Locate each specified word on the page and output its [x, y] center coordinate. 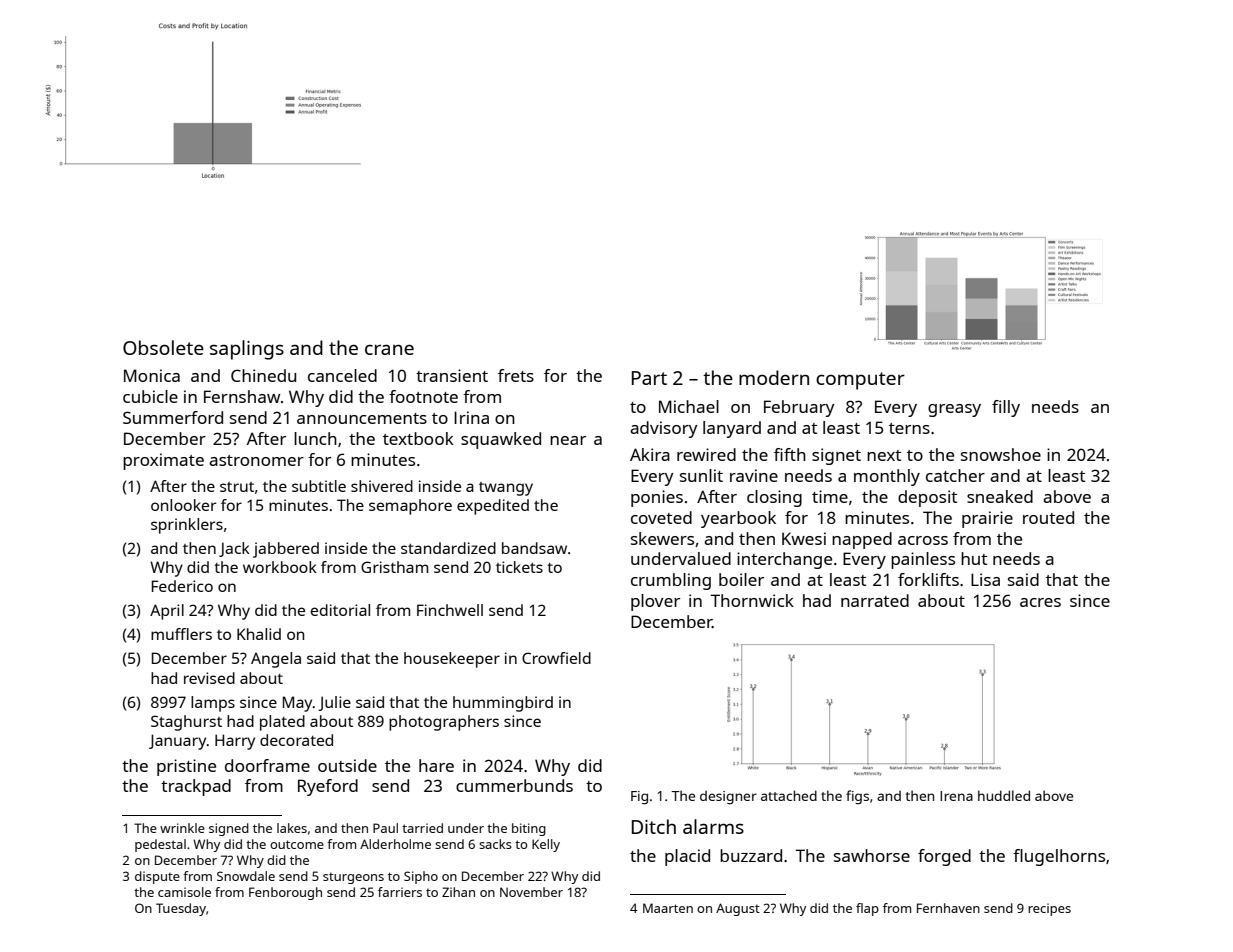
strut [237, 487]
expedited [493, 507]
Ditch [654, 826]
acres [1040, 602]
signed [229, 829]
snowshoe [1001, 454]
